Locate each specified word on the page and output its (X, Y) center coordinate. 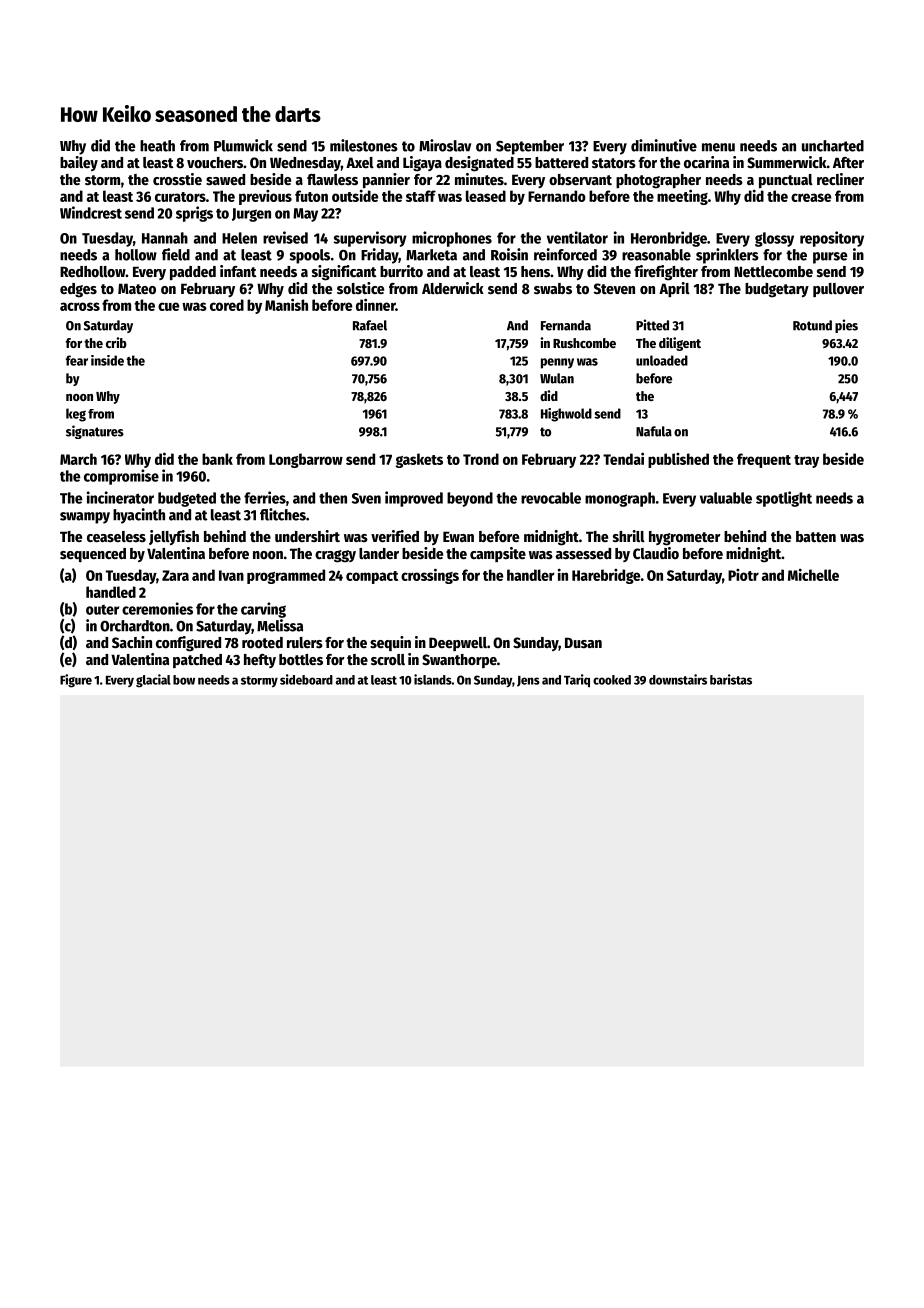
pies (846, 326)
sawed (225, 179)
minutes (479, 179)
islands (433, 679)
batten (816, 536)
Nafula (654, 431)
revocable (551, 498)
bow (184, 680)
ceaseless (116, 536)
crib (116, 342)
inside (107, 360)
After (848, 162)
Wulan (557, 378)
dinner (375, 304)
